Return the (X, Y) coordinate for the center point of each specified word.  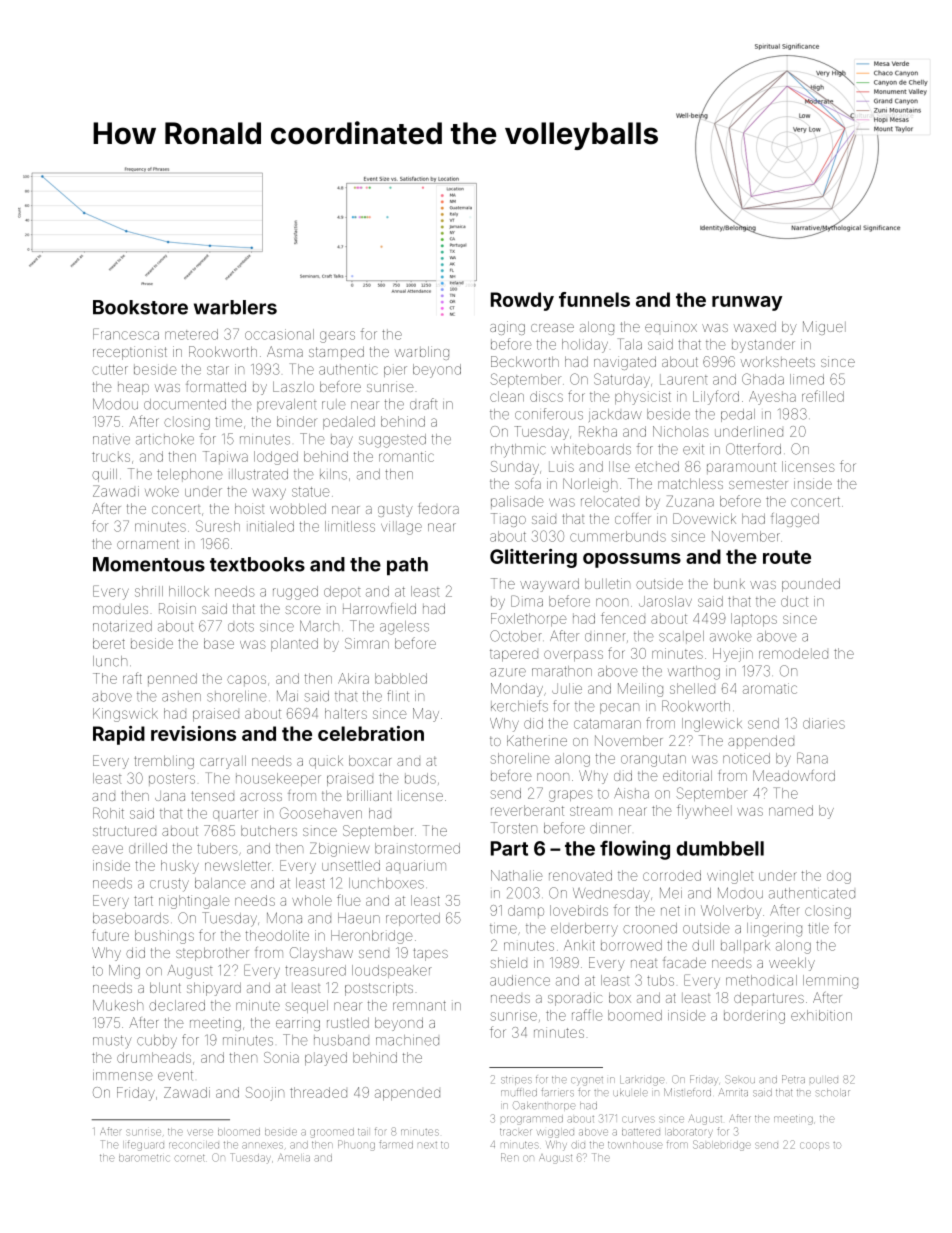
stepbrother (212, 954)
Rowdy (522, 301)
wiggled (555, 1133)
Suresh (218, 526)
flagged (795, 520)
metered (191, 334)
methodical (761, 980)
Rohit (108, 813)
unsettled (351, 865)
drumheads (154, 1057)
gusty (395, 510)
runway (747, 303)
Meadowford (794, 775)
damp (526, 911)
